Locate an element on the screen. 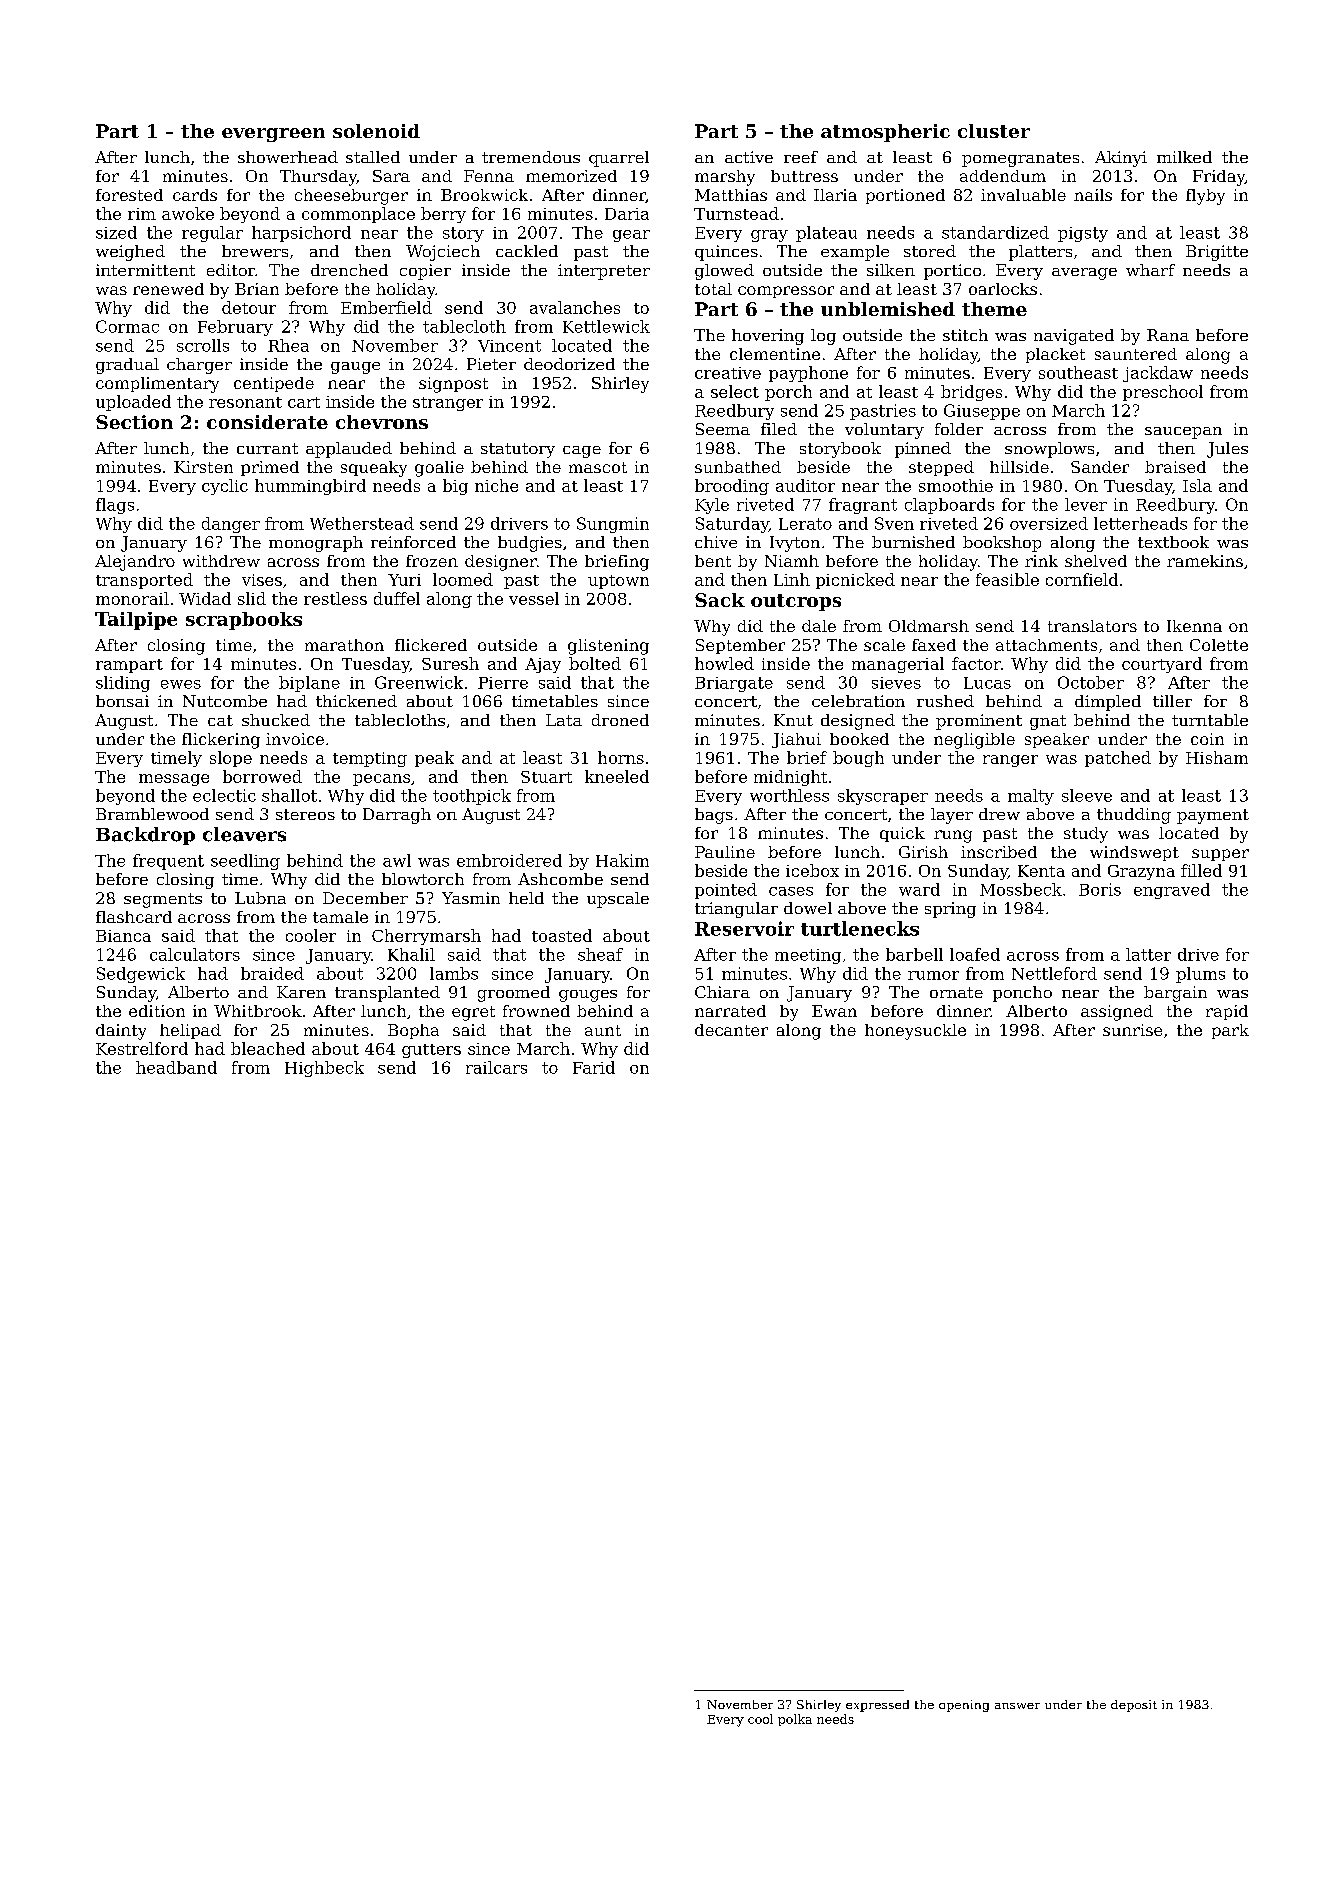 This screenshot has height=1900, width=1344. expressed is located at coordinates (877, 1706).
